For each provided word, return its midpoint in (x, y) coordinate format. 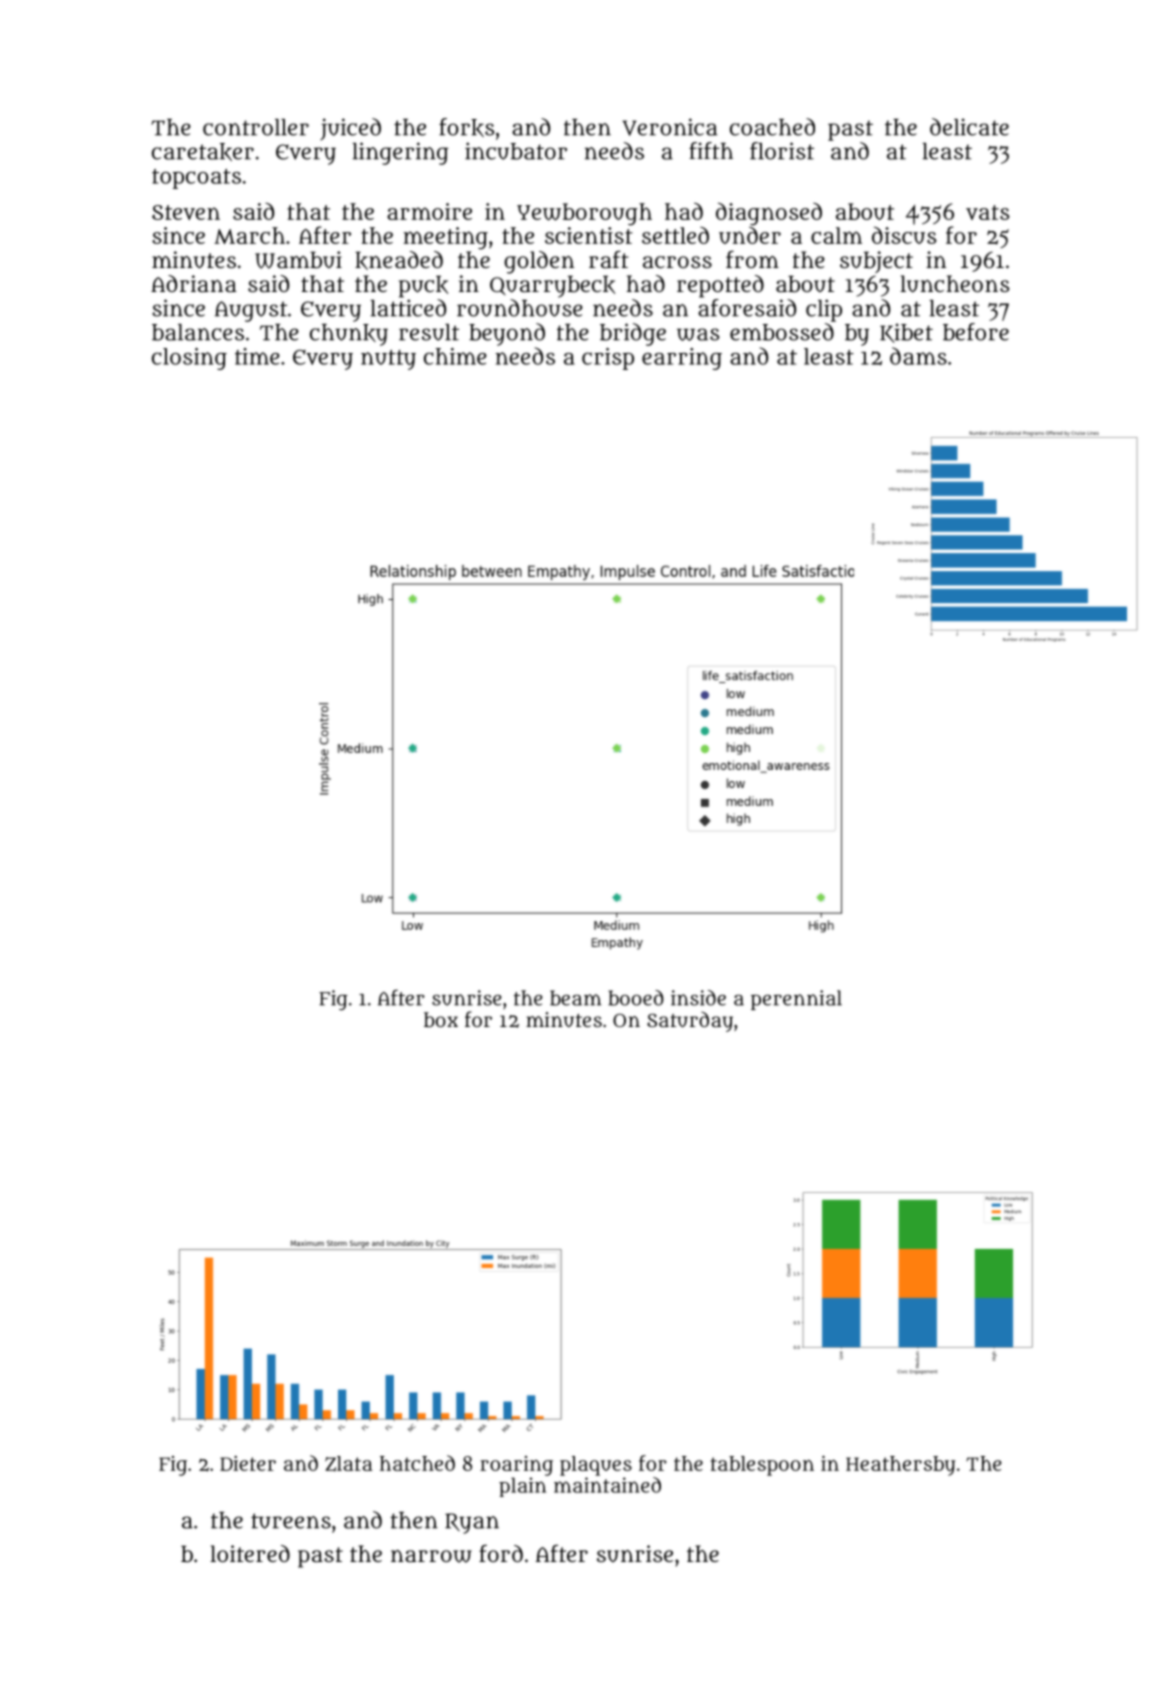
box (441, 1019)
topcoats (196, 179)
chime (455, 356)
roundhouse (520, 308)
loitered (250, 1553)
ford (501, 1553)
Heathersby (900, 1466)
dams (918, 356)
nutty (388, 360)
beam (575, 998)
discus (904, 235)
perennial (796, 1000)
